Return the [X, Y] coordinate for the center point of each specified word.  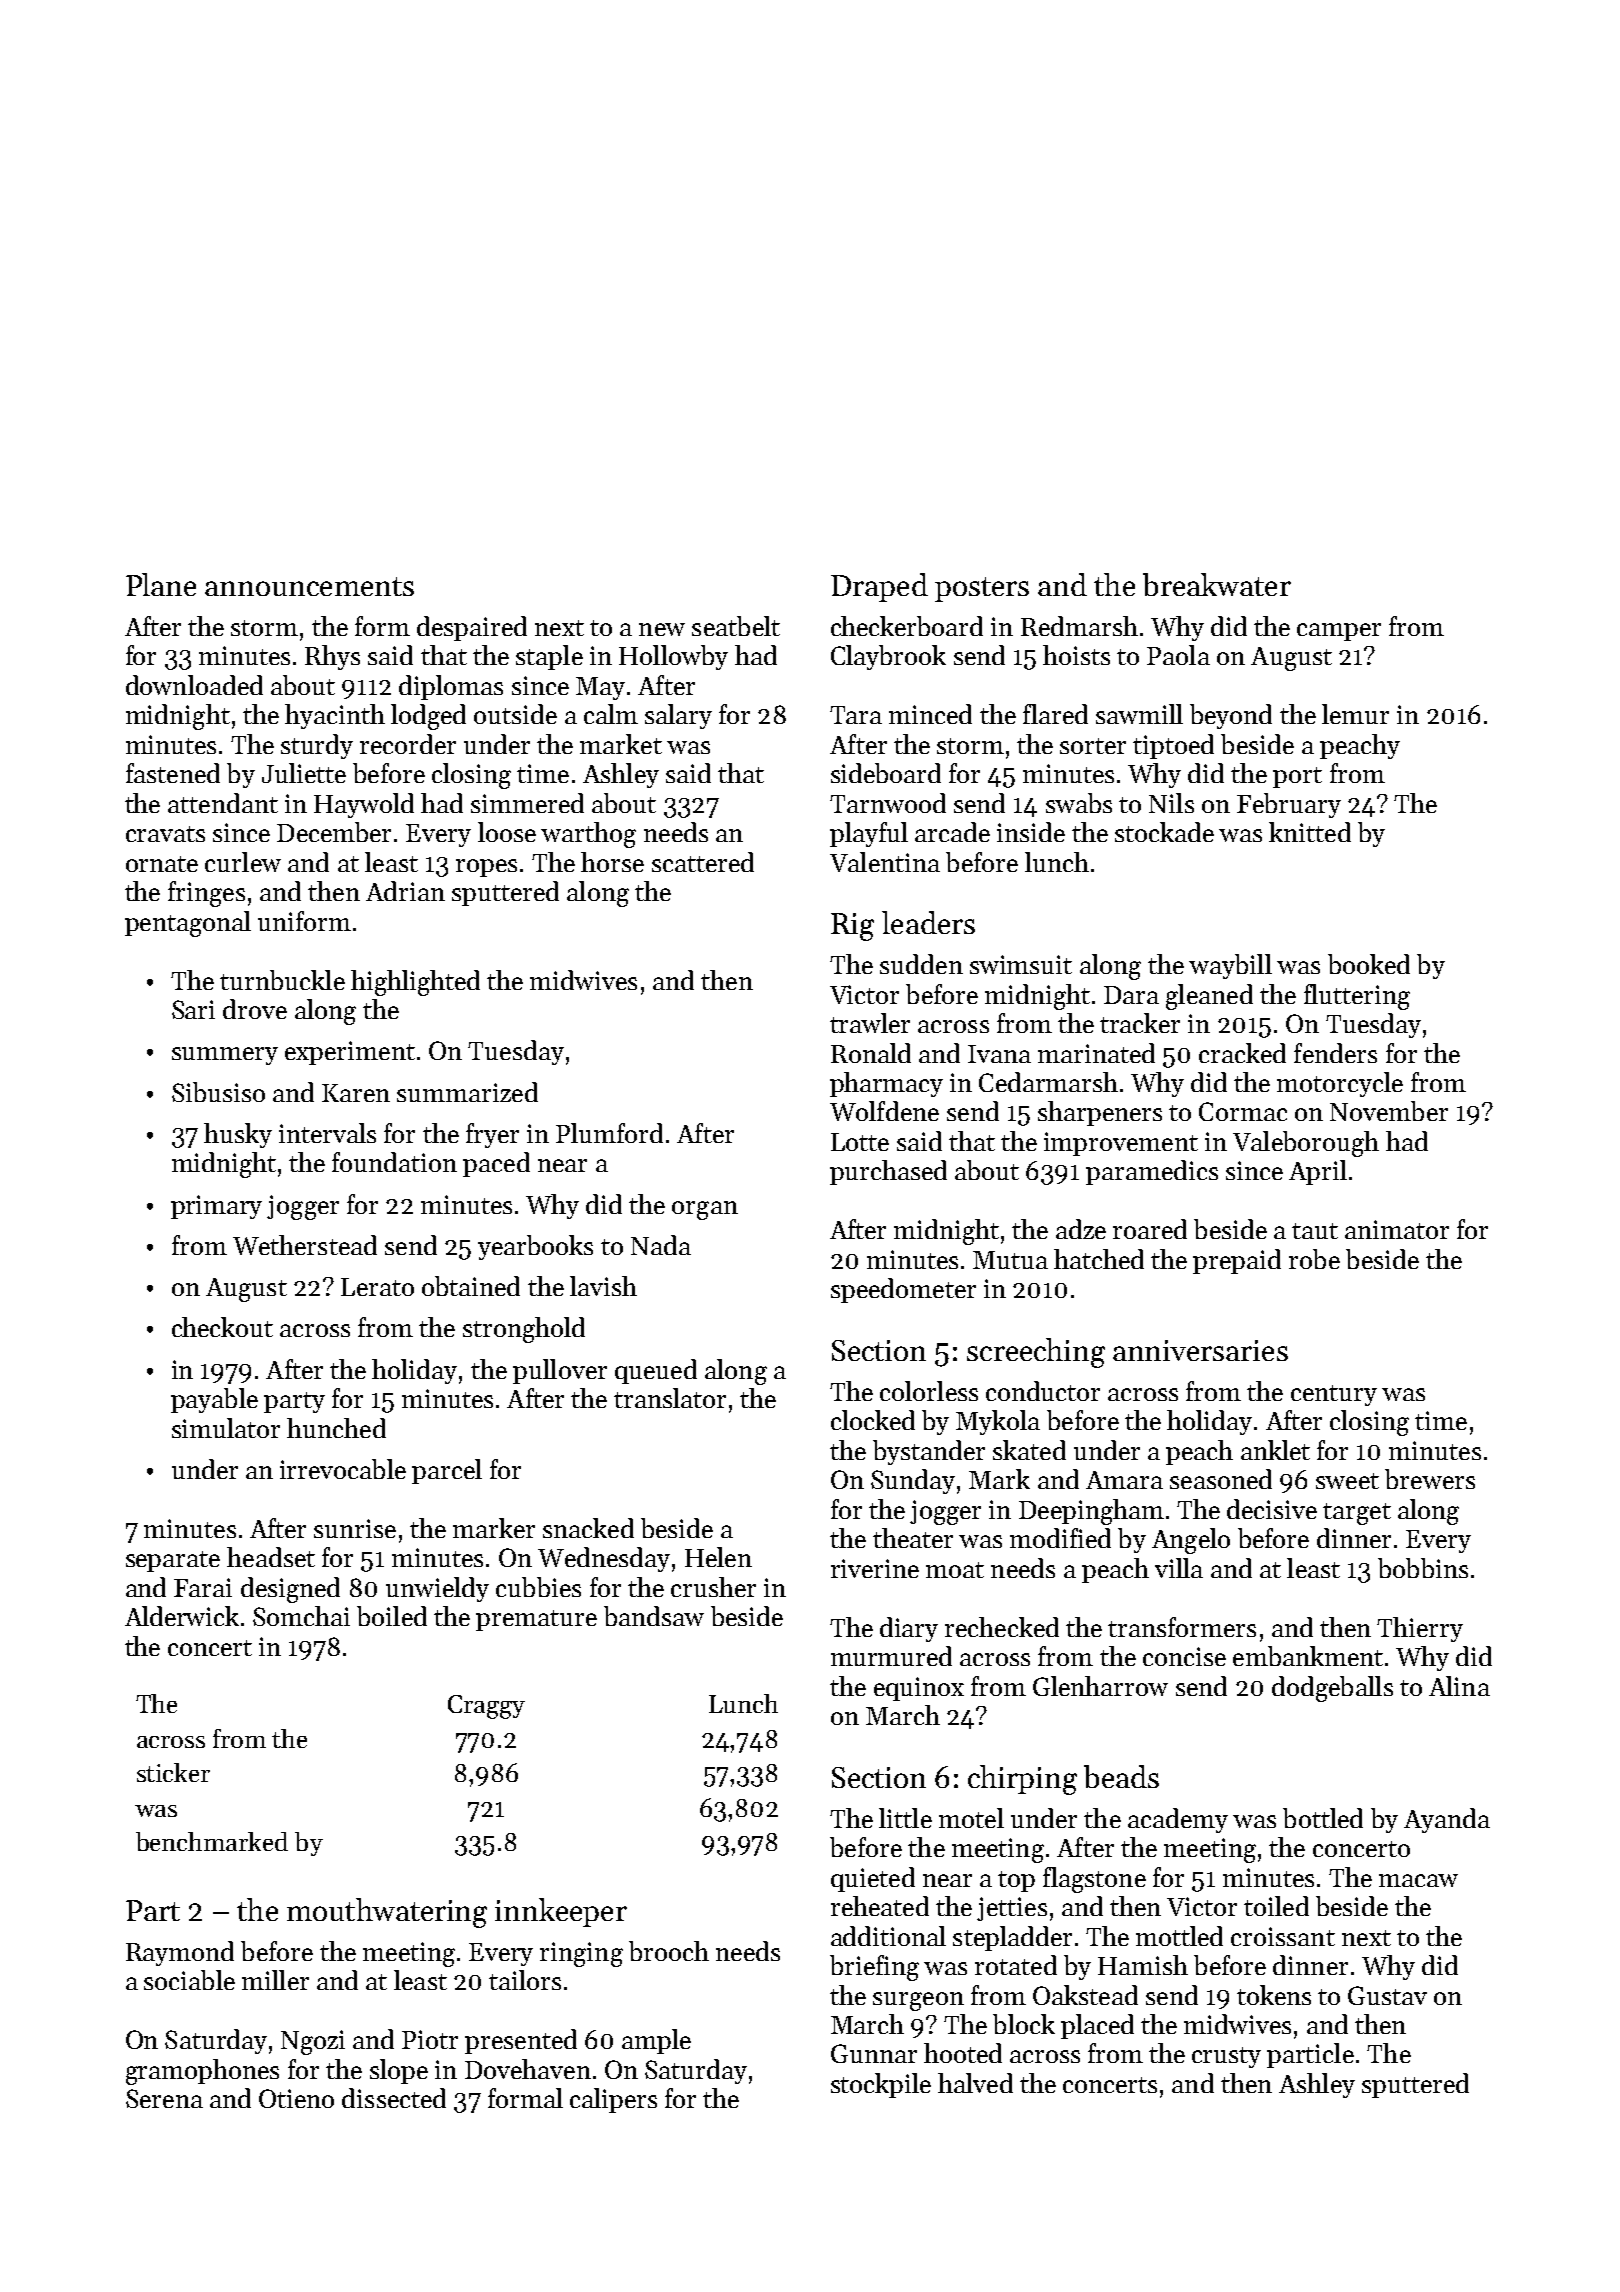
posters [982, 589]
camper [1339, 632]
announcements [309, 586]
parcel [447, 1471]
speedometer [903, 1290]
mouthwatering [387, 1913]
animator [1397, 1229]
